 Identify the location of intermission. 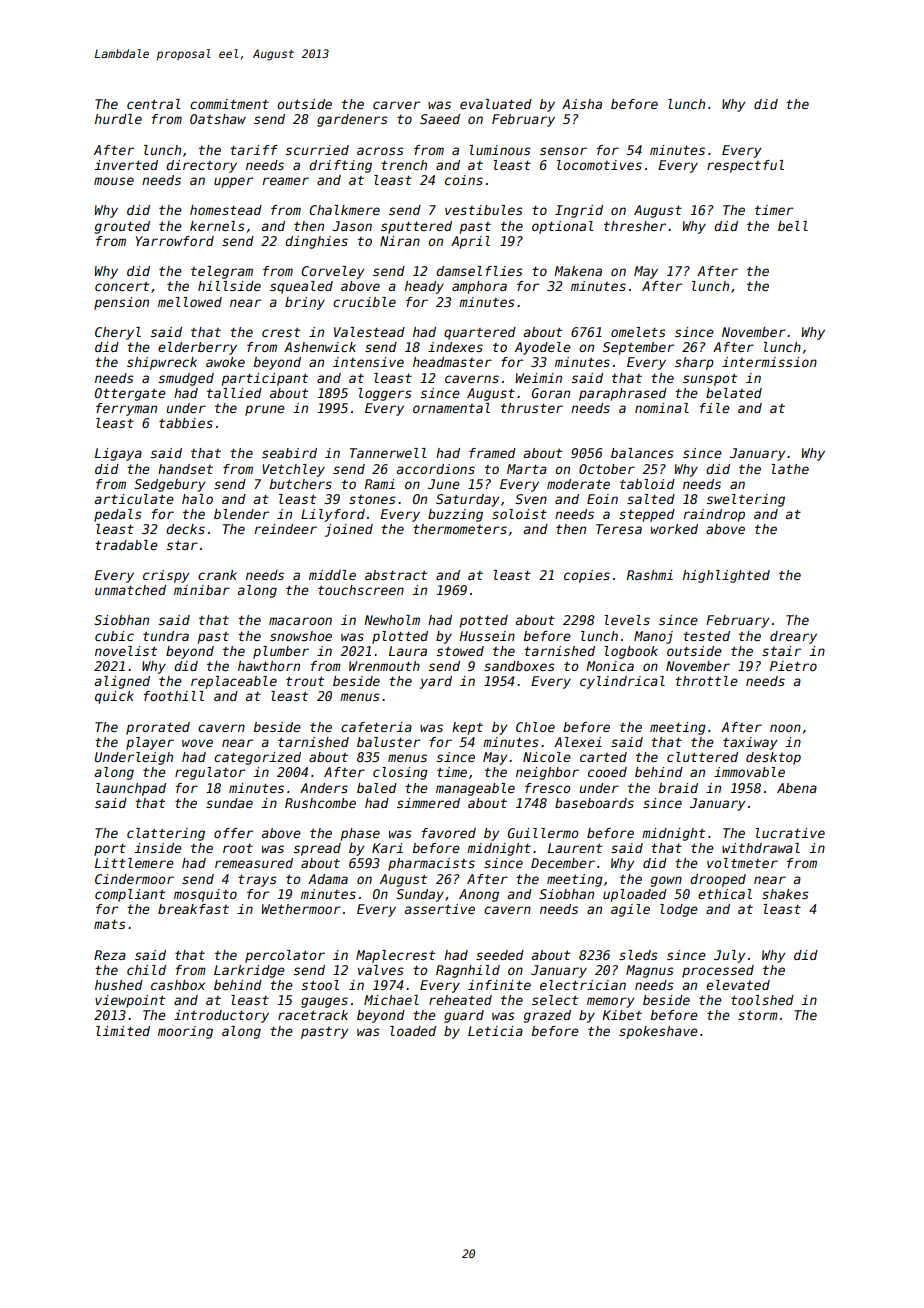
(769, 362).
